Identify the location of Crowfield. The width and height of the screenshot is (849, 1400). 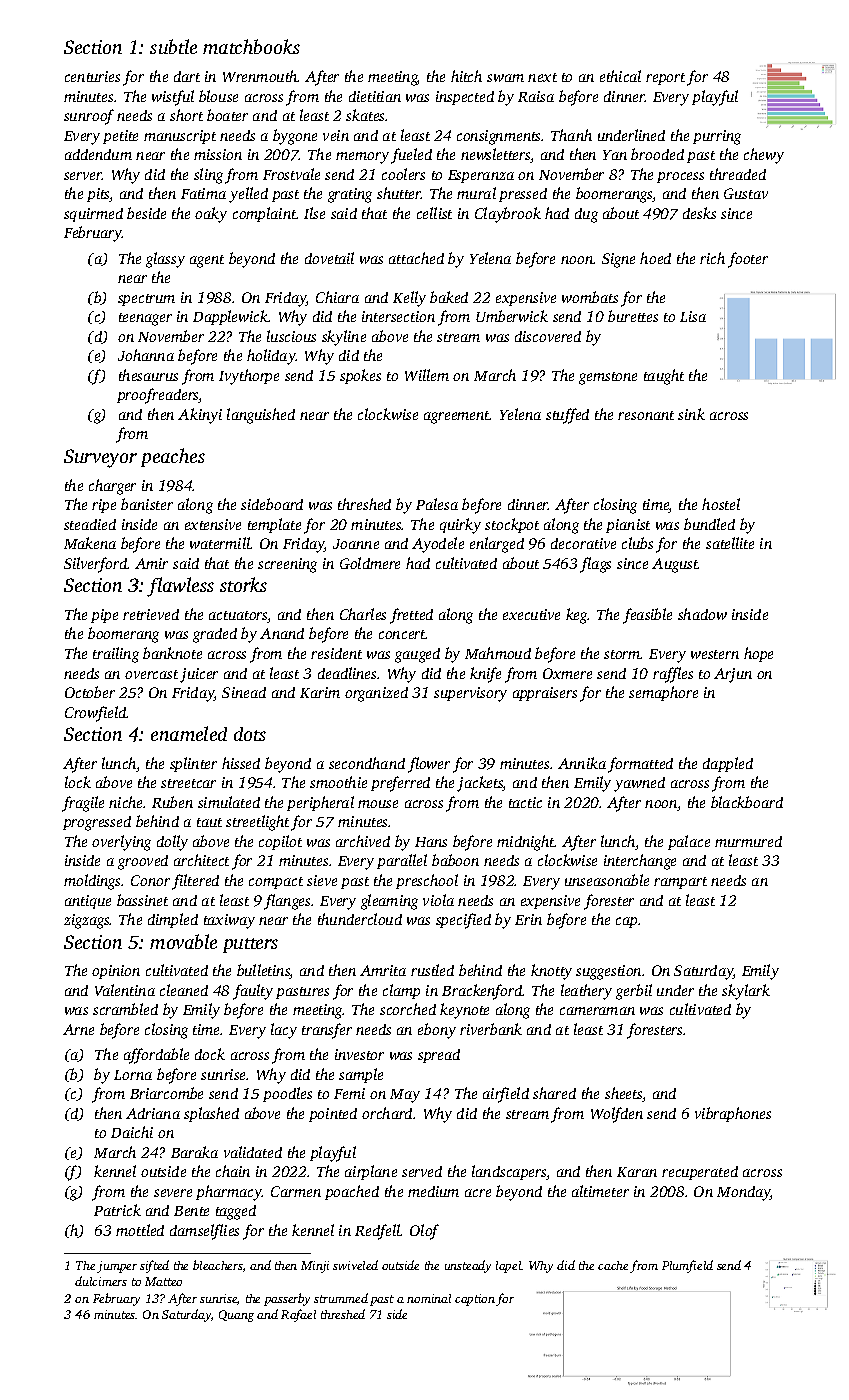
(96, 714).
